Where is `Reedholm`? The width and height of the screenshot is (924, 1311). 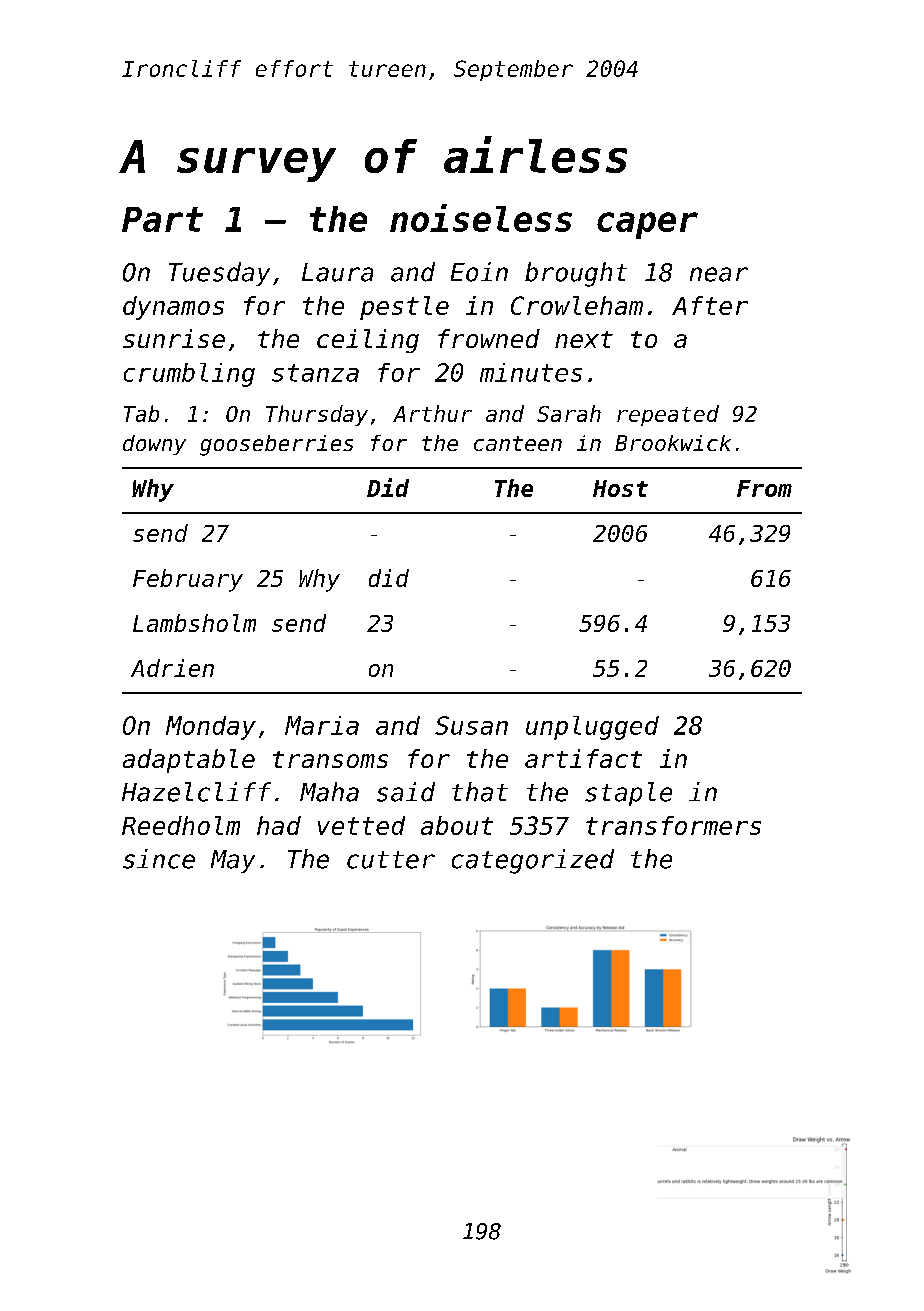 Reedholm is located at coordinates (181, 825).
